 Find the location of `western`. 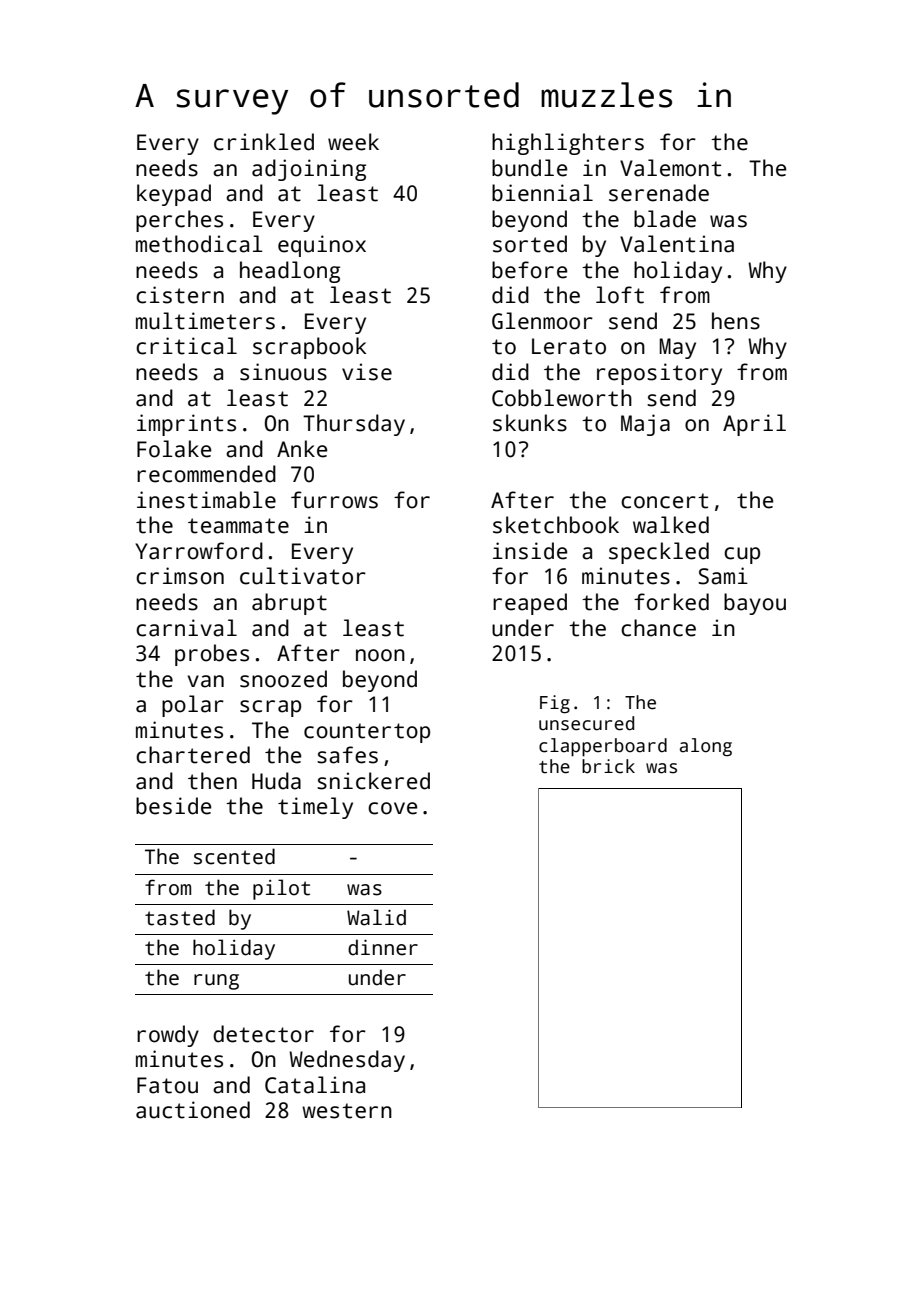

western is located at coordinates (347, 1111).
